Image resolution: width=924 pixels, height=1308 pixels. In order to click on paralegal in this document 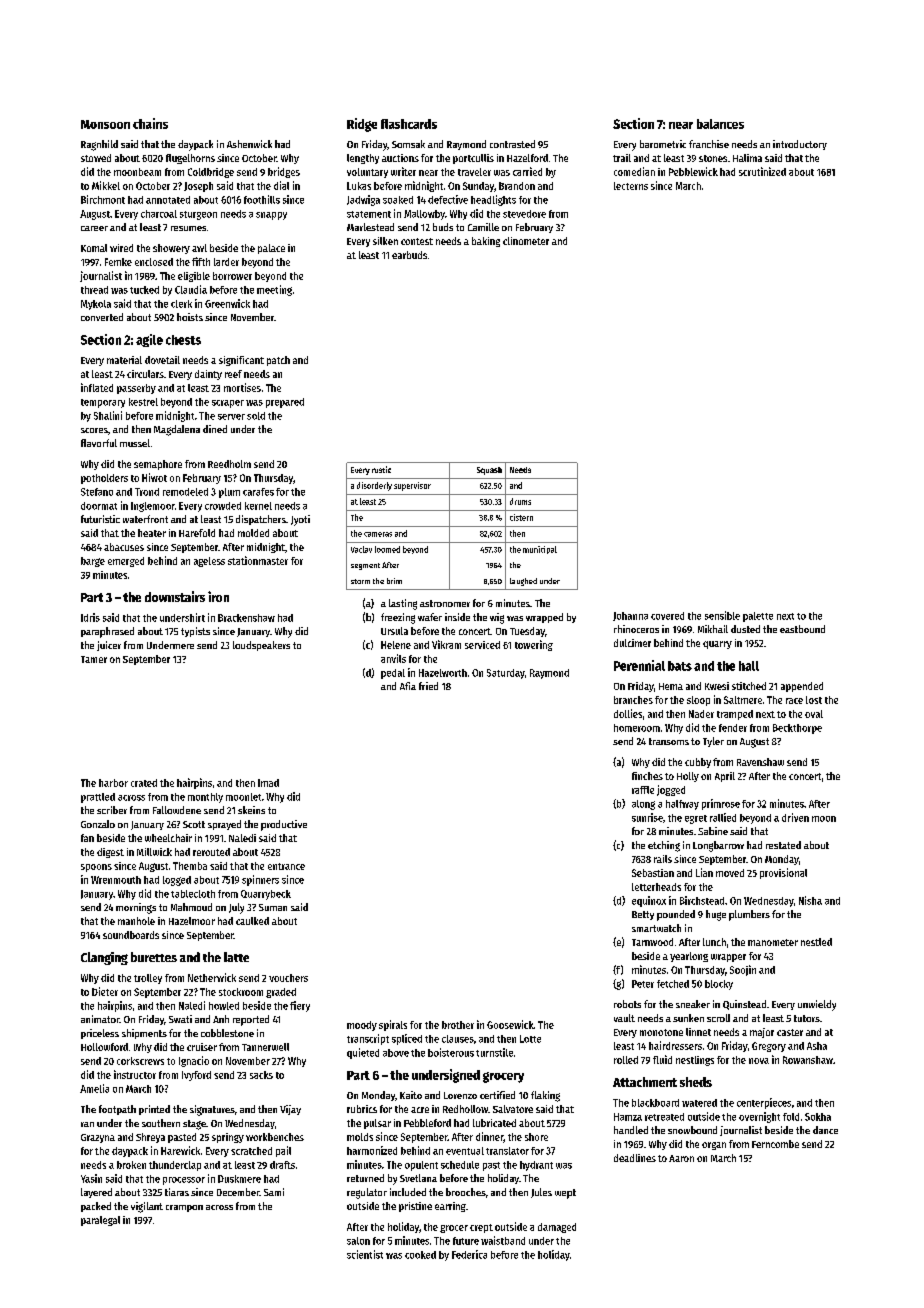, I will do `click(100, 1221)`.
